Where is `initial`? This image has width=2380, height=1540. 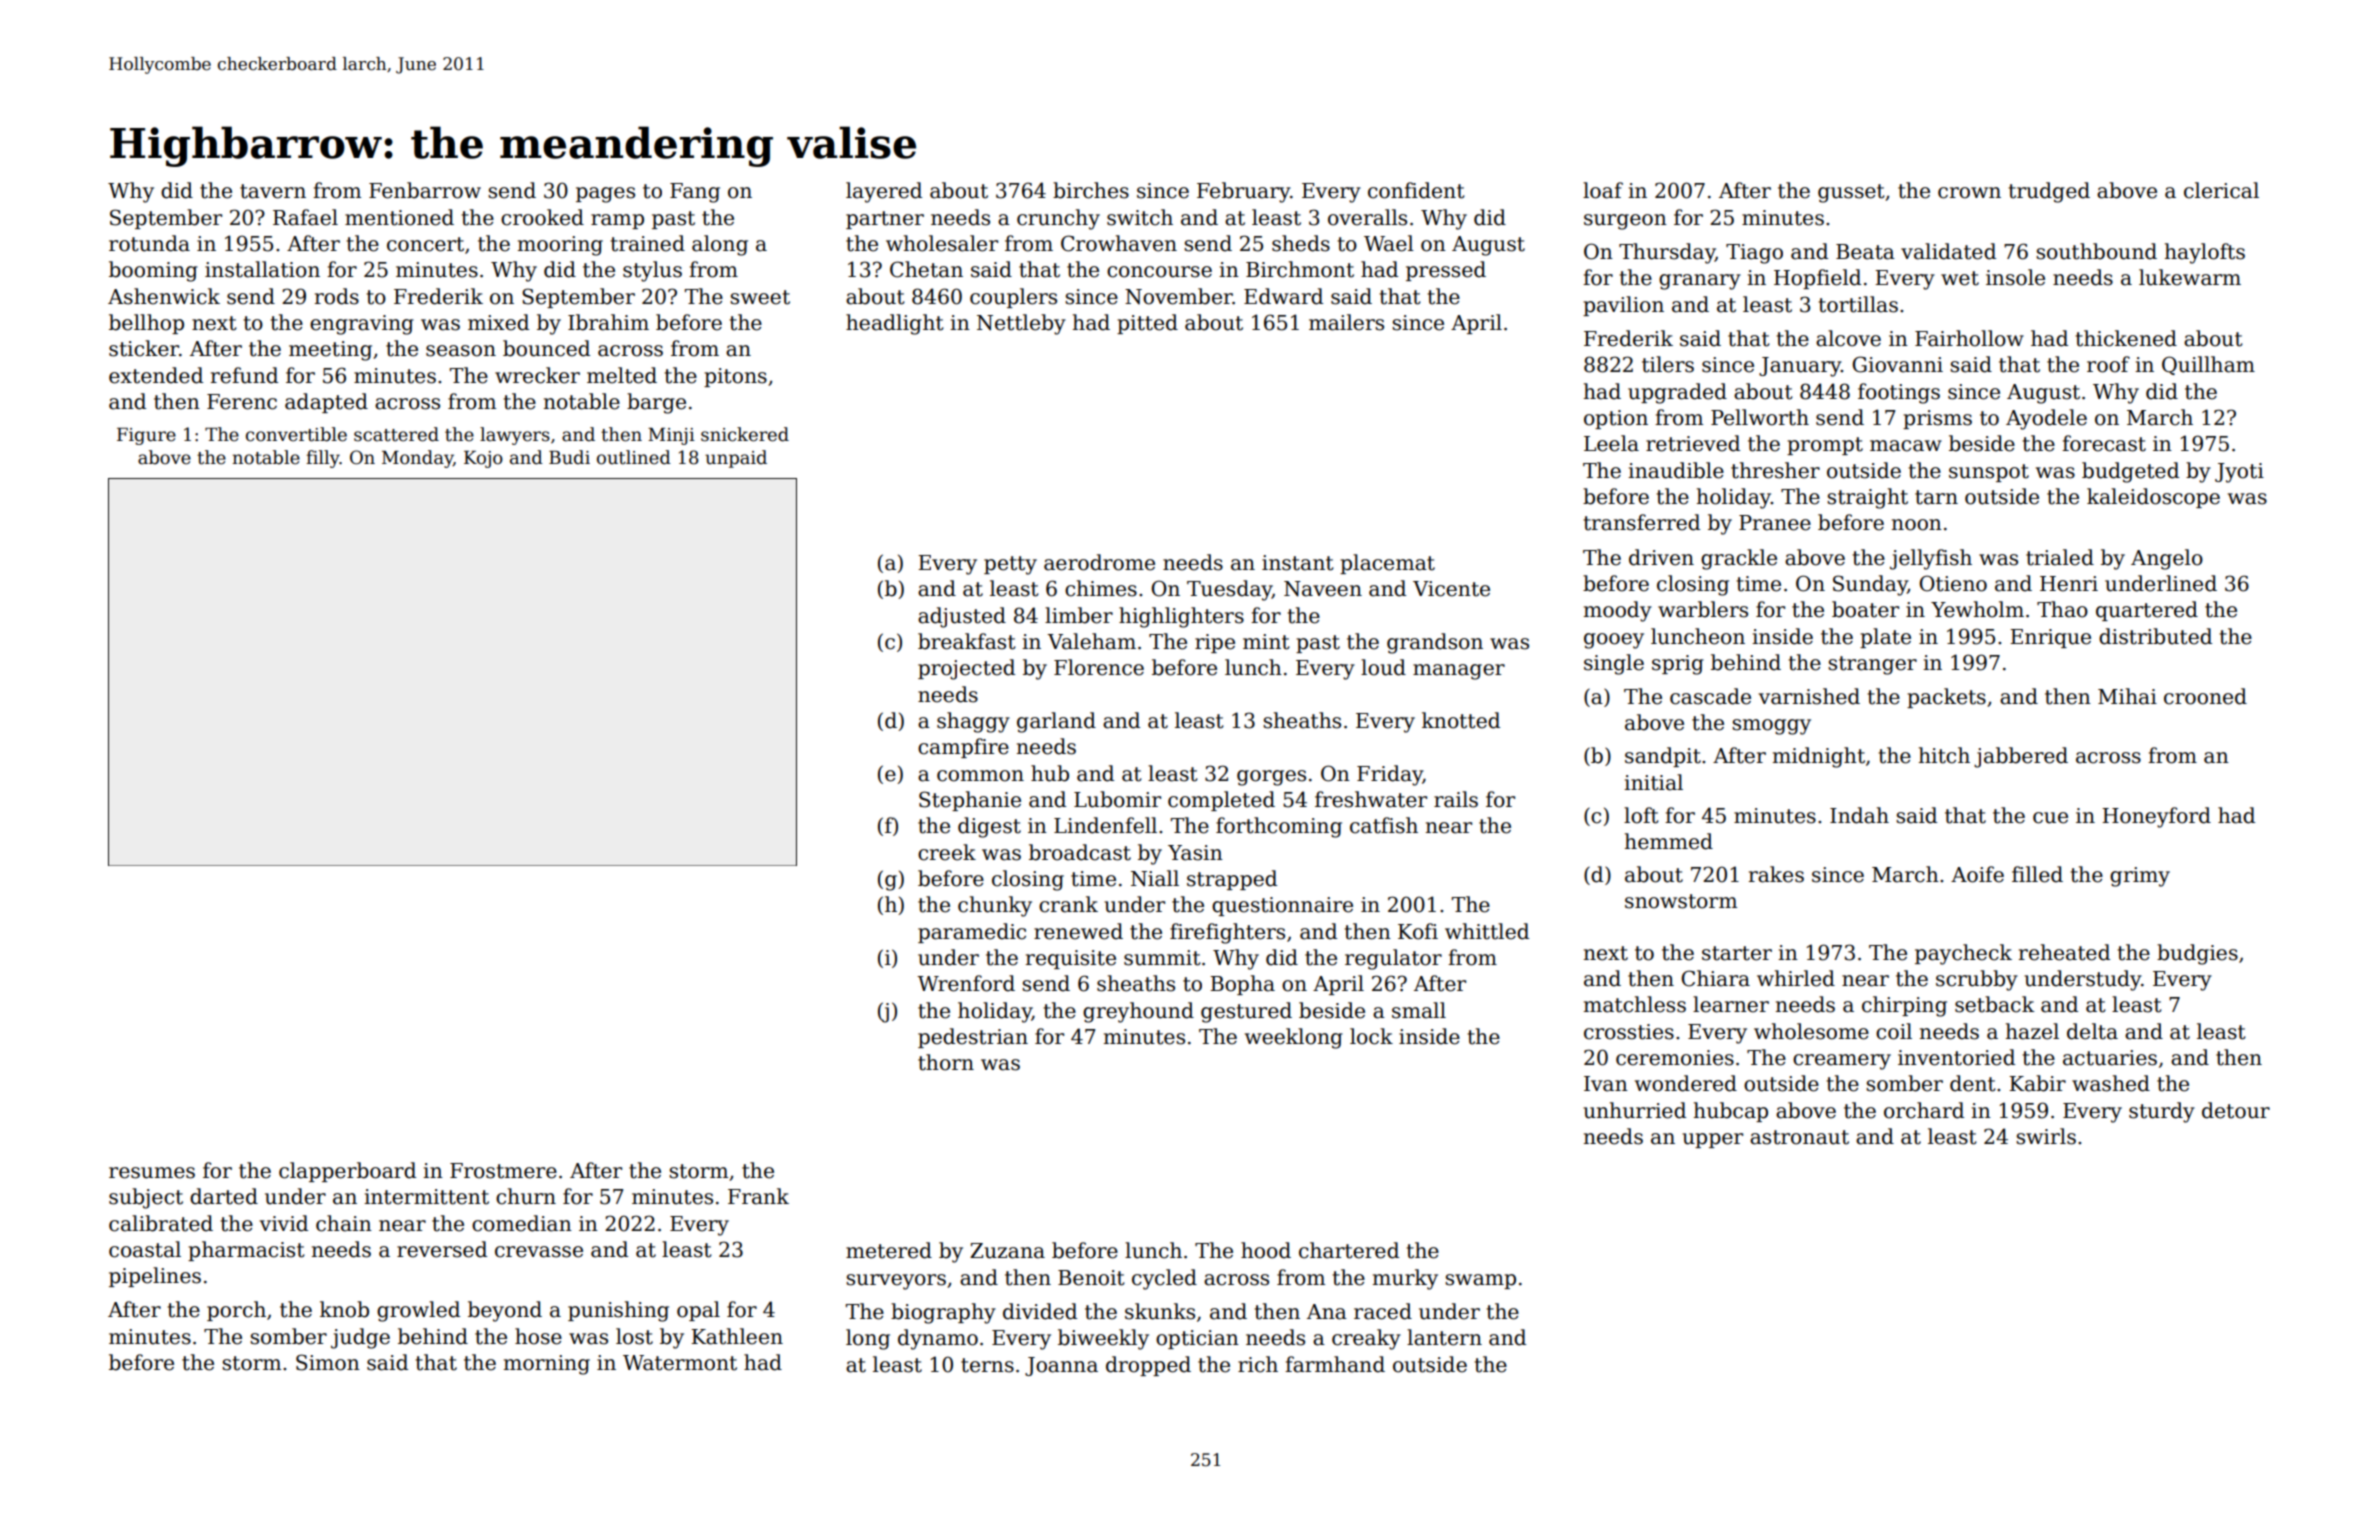
initial is located at coordinates (1653, 782).
